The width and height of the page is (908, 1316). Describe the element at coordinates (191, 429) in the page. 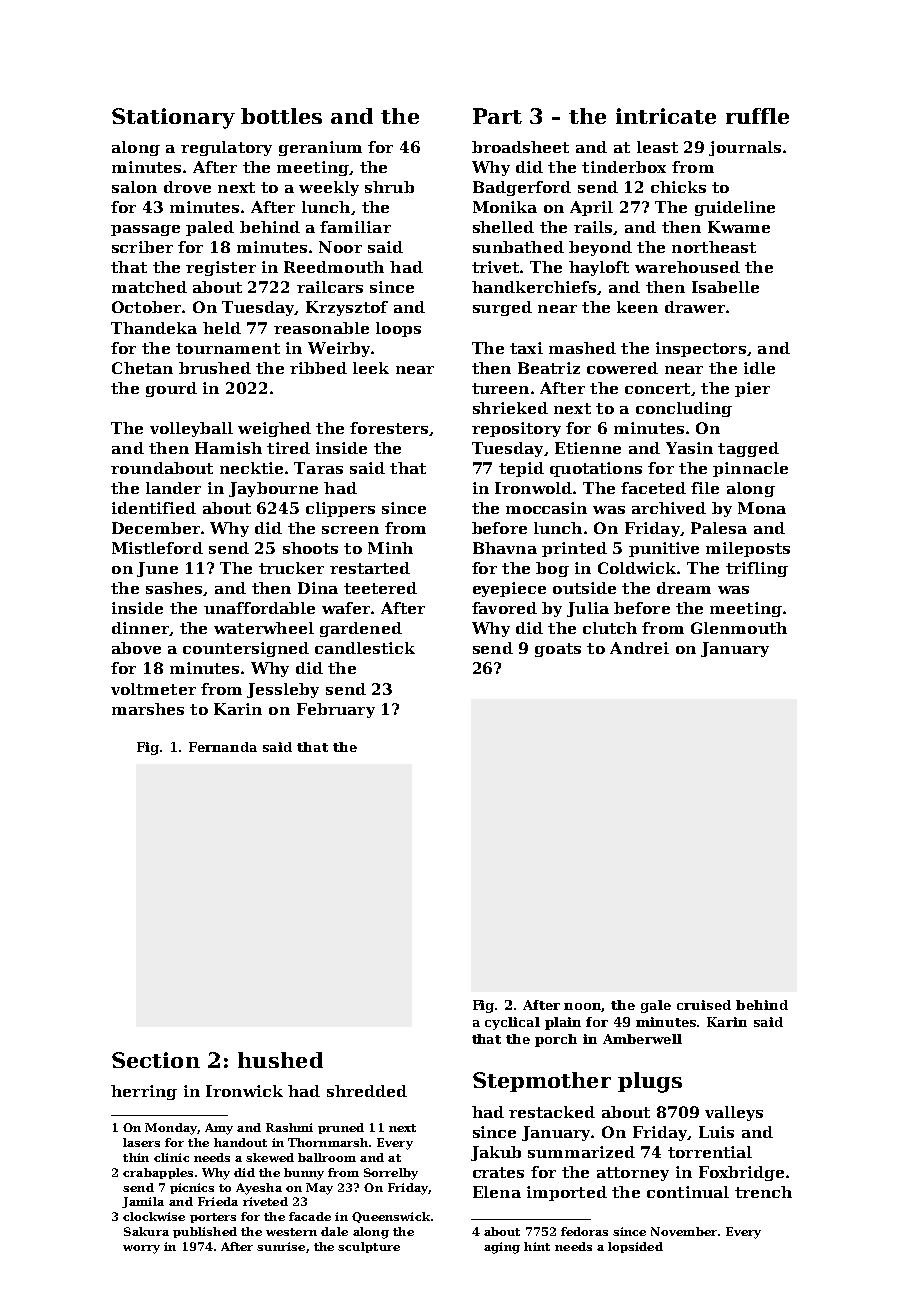

I see `volleyball` at that location.
